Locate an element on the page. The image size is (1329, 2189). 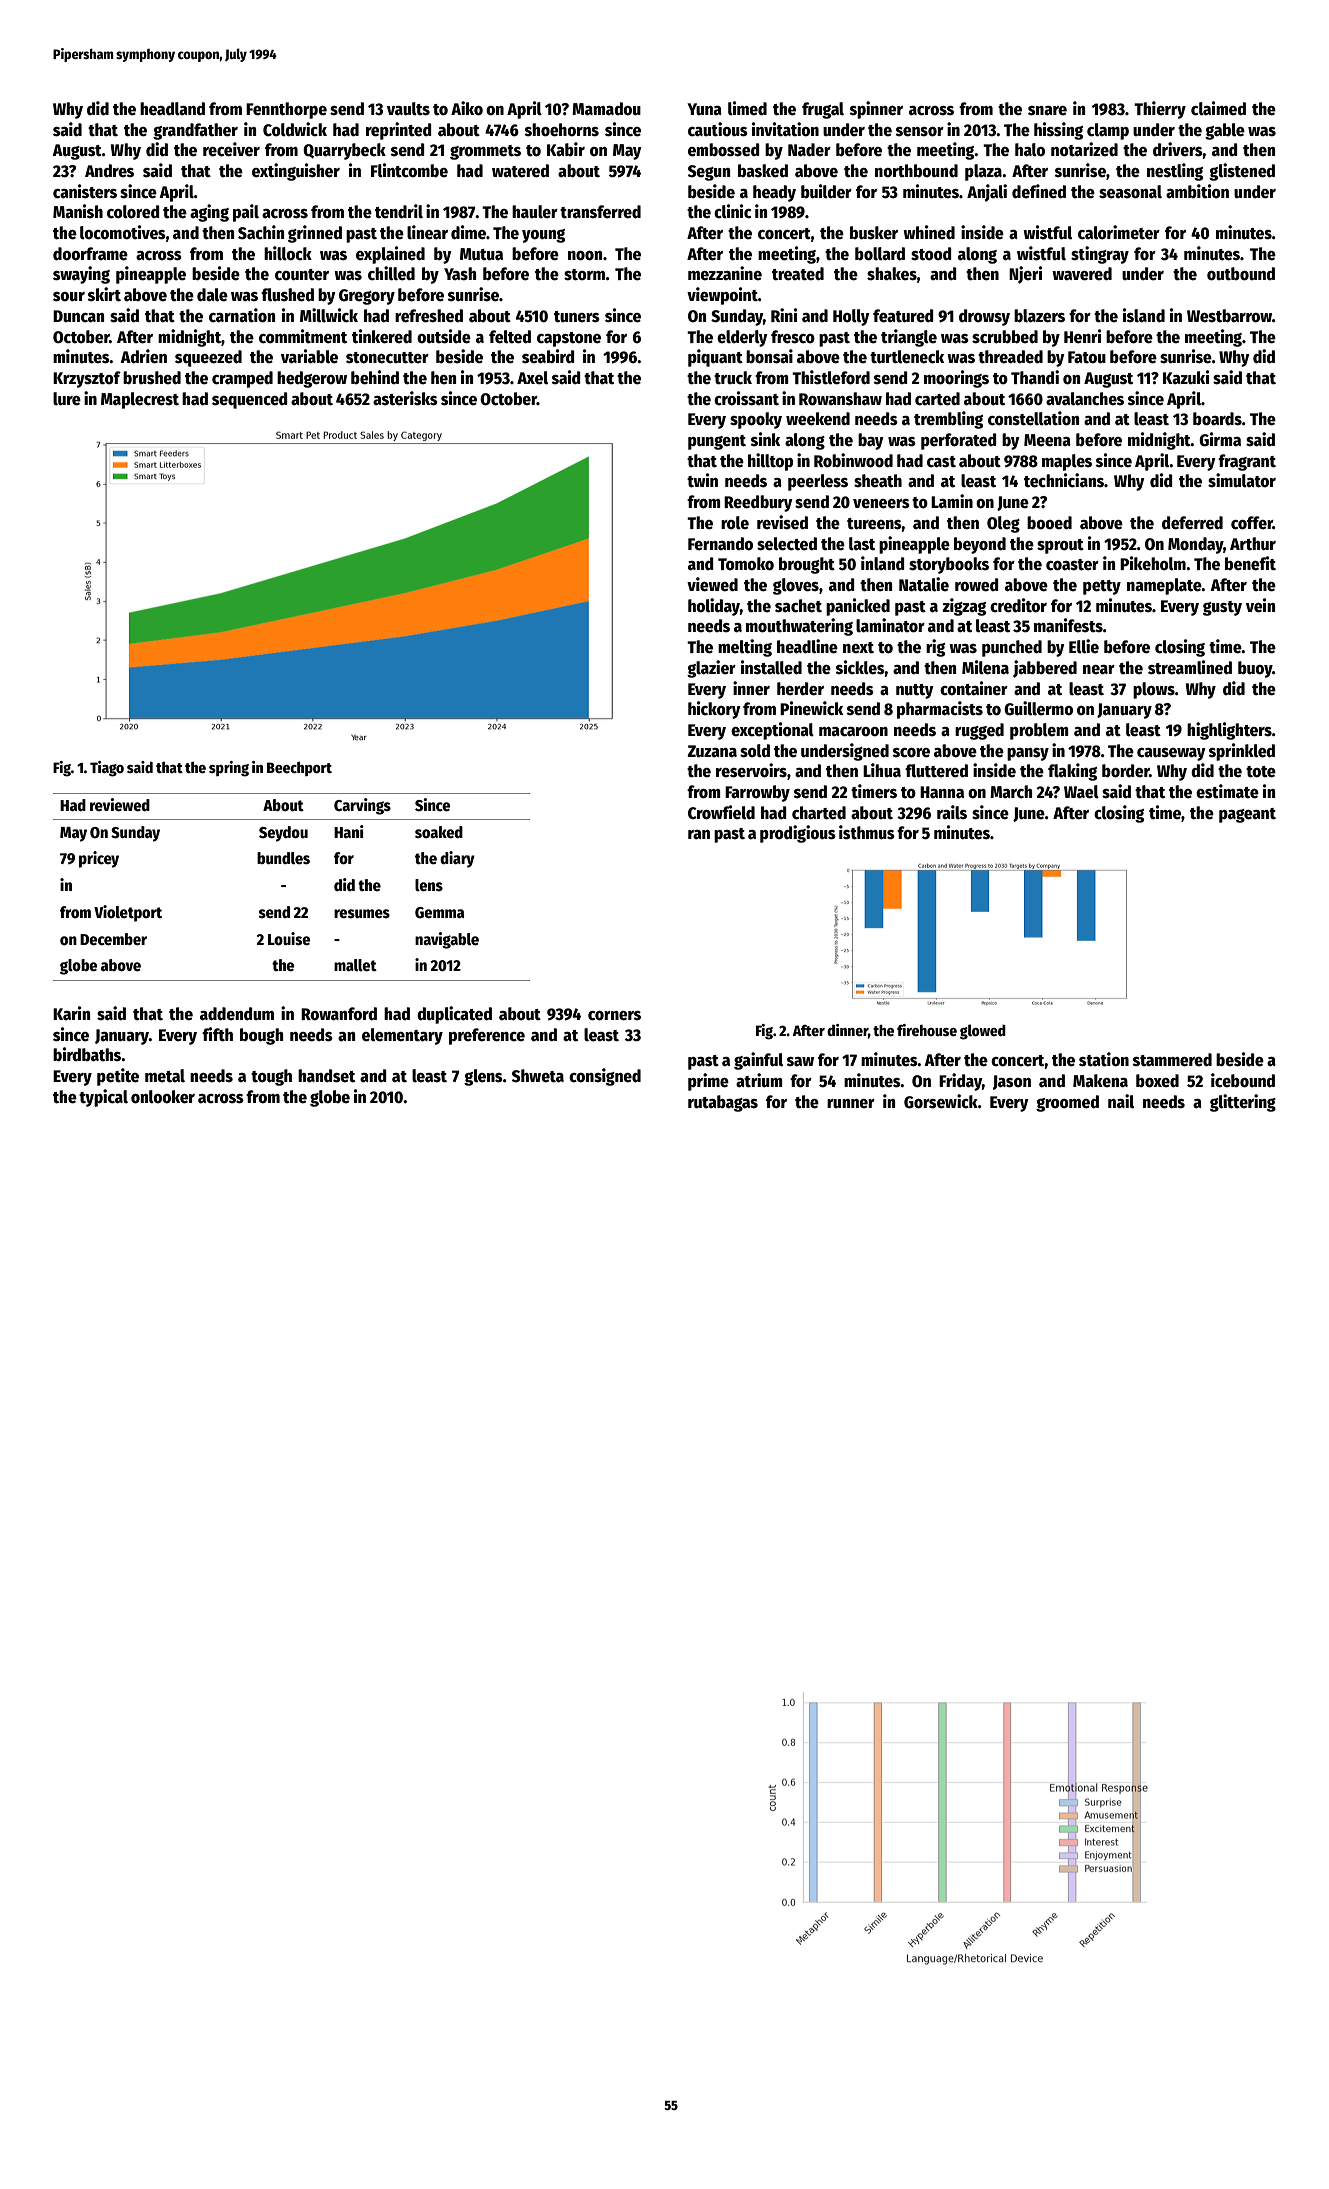
typical is located at coordinates (103, 1098).
